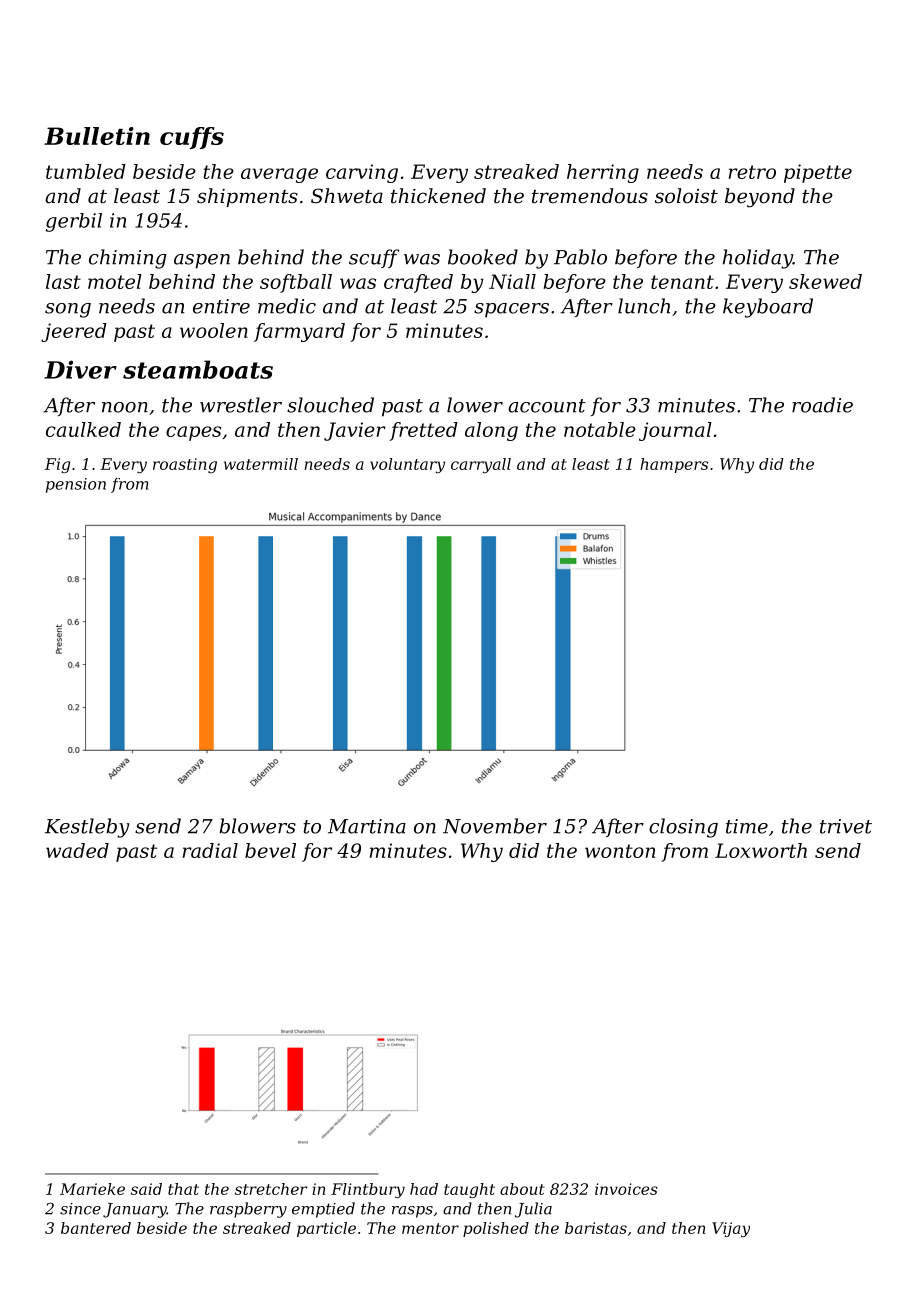 The height and width of the image is (1308, 924). Describe the element at coordinates (192, 138) in the image. I see `cuffs` at that location.
